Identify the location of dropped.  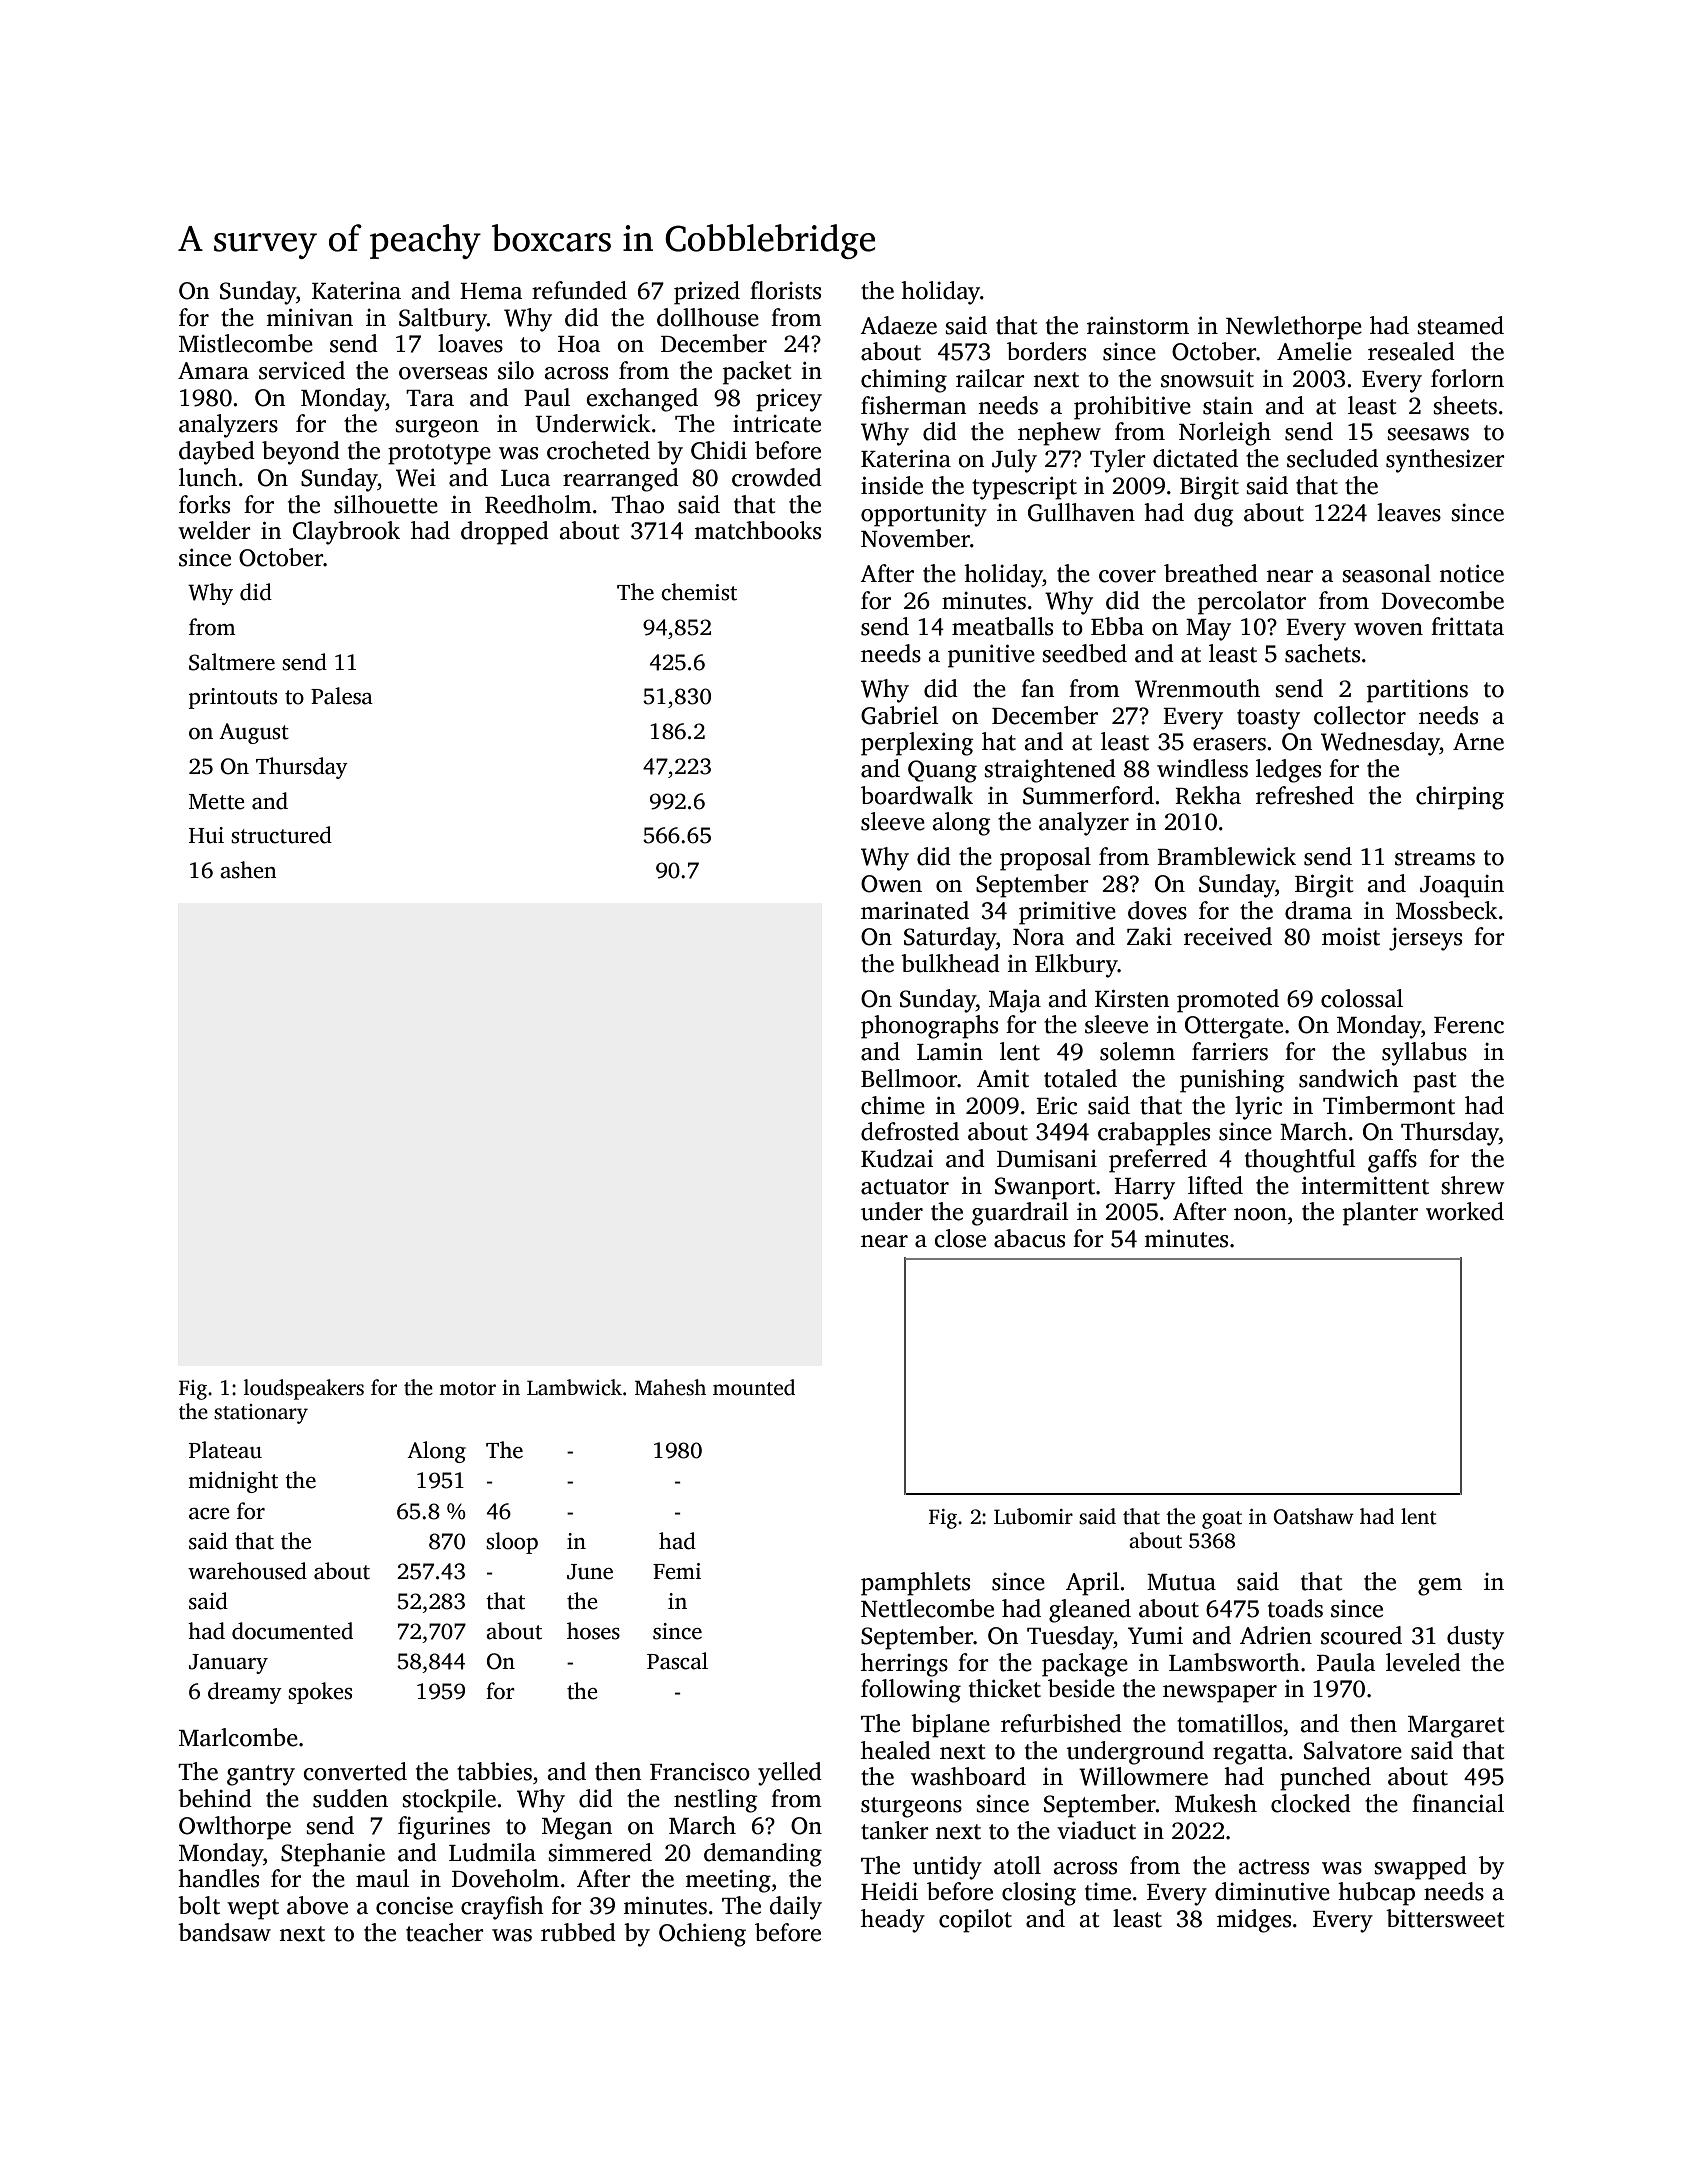
(505, 533).
